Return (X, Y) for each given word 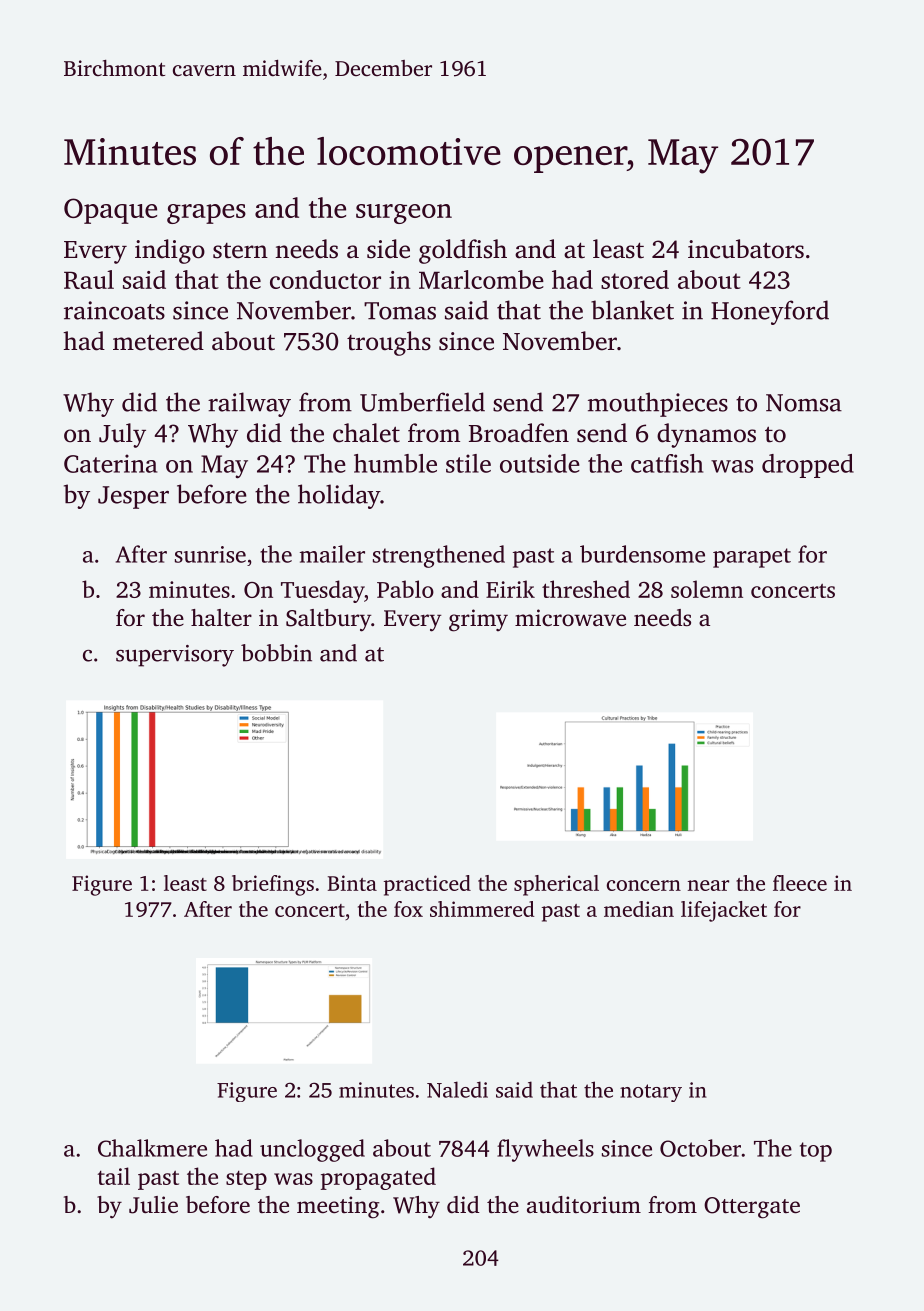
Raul (89, 279)
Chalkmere (152, 1148)
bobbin (276, 653)
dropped (808, 466)
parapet (752, 558)
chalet (366, 433)
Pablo (405, 589)
